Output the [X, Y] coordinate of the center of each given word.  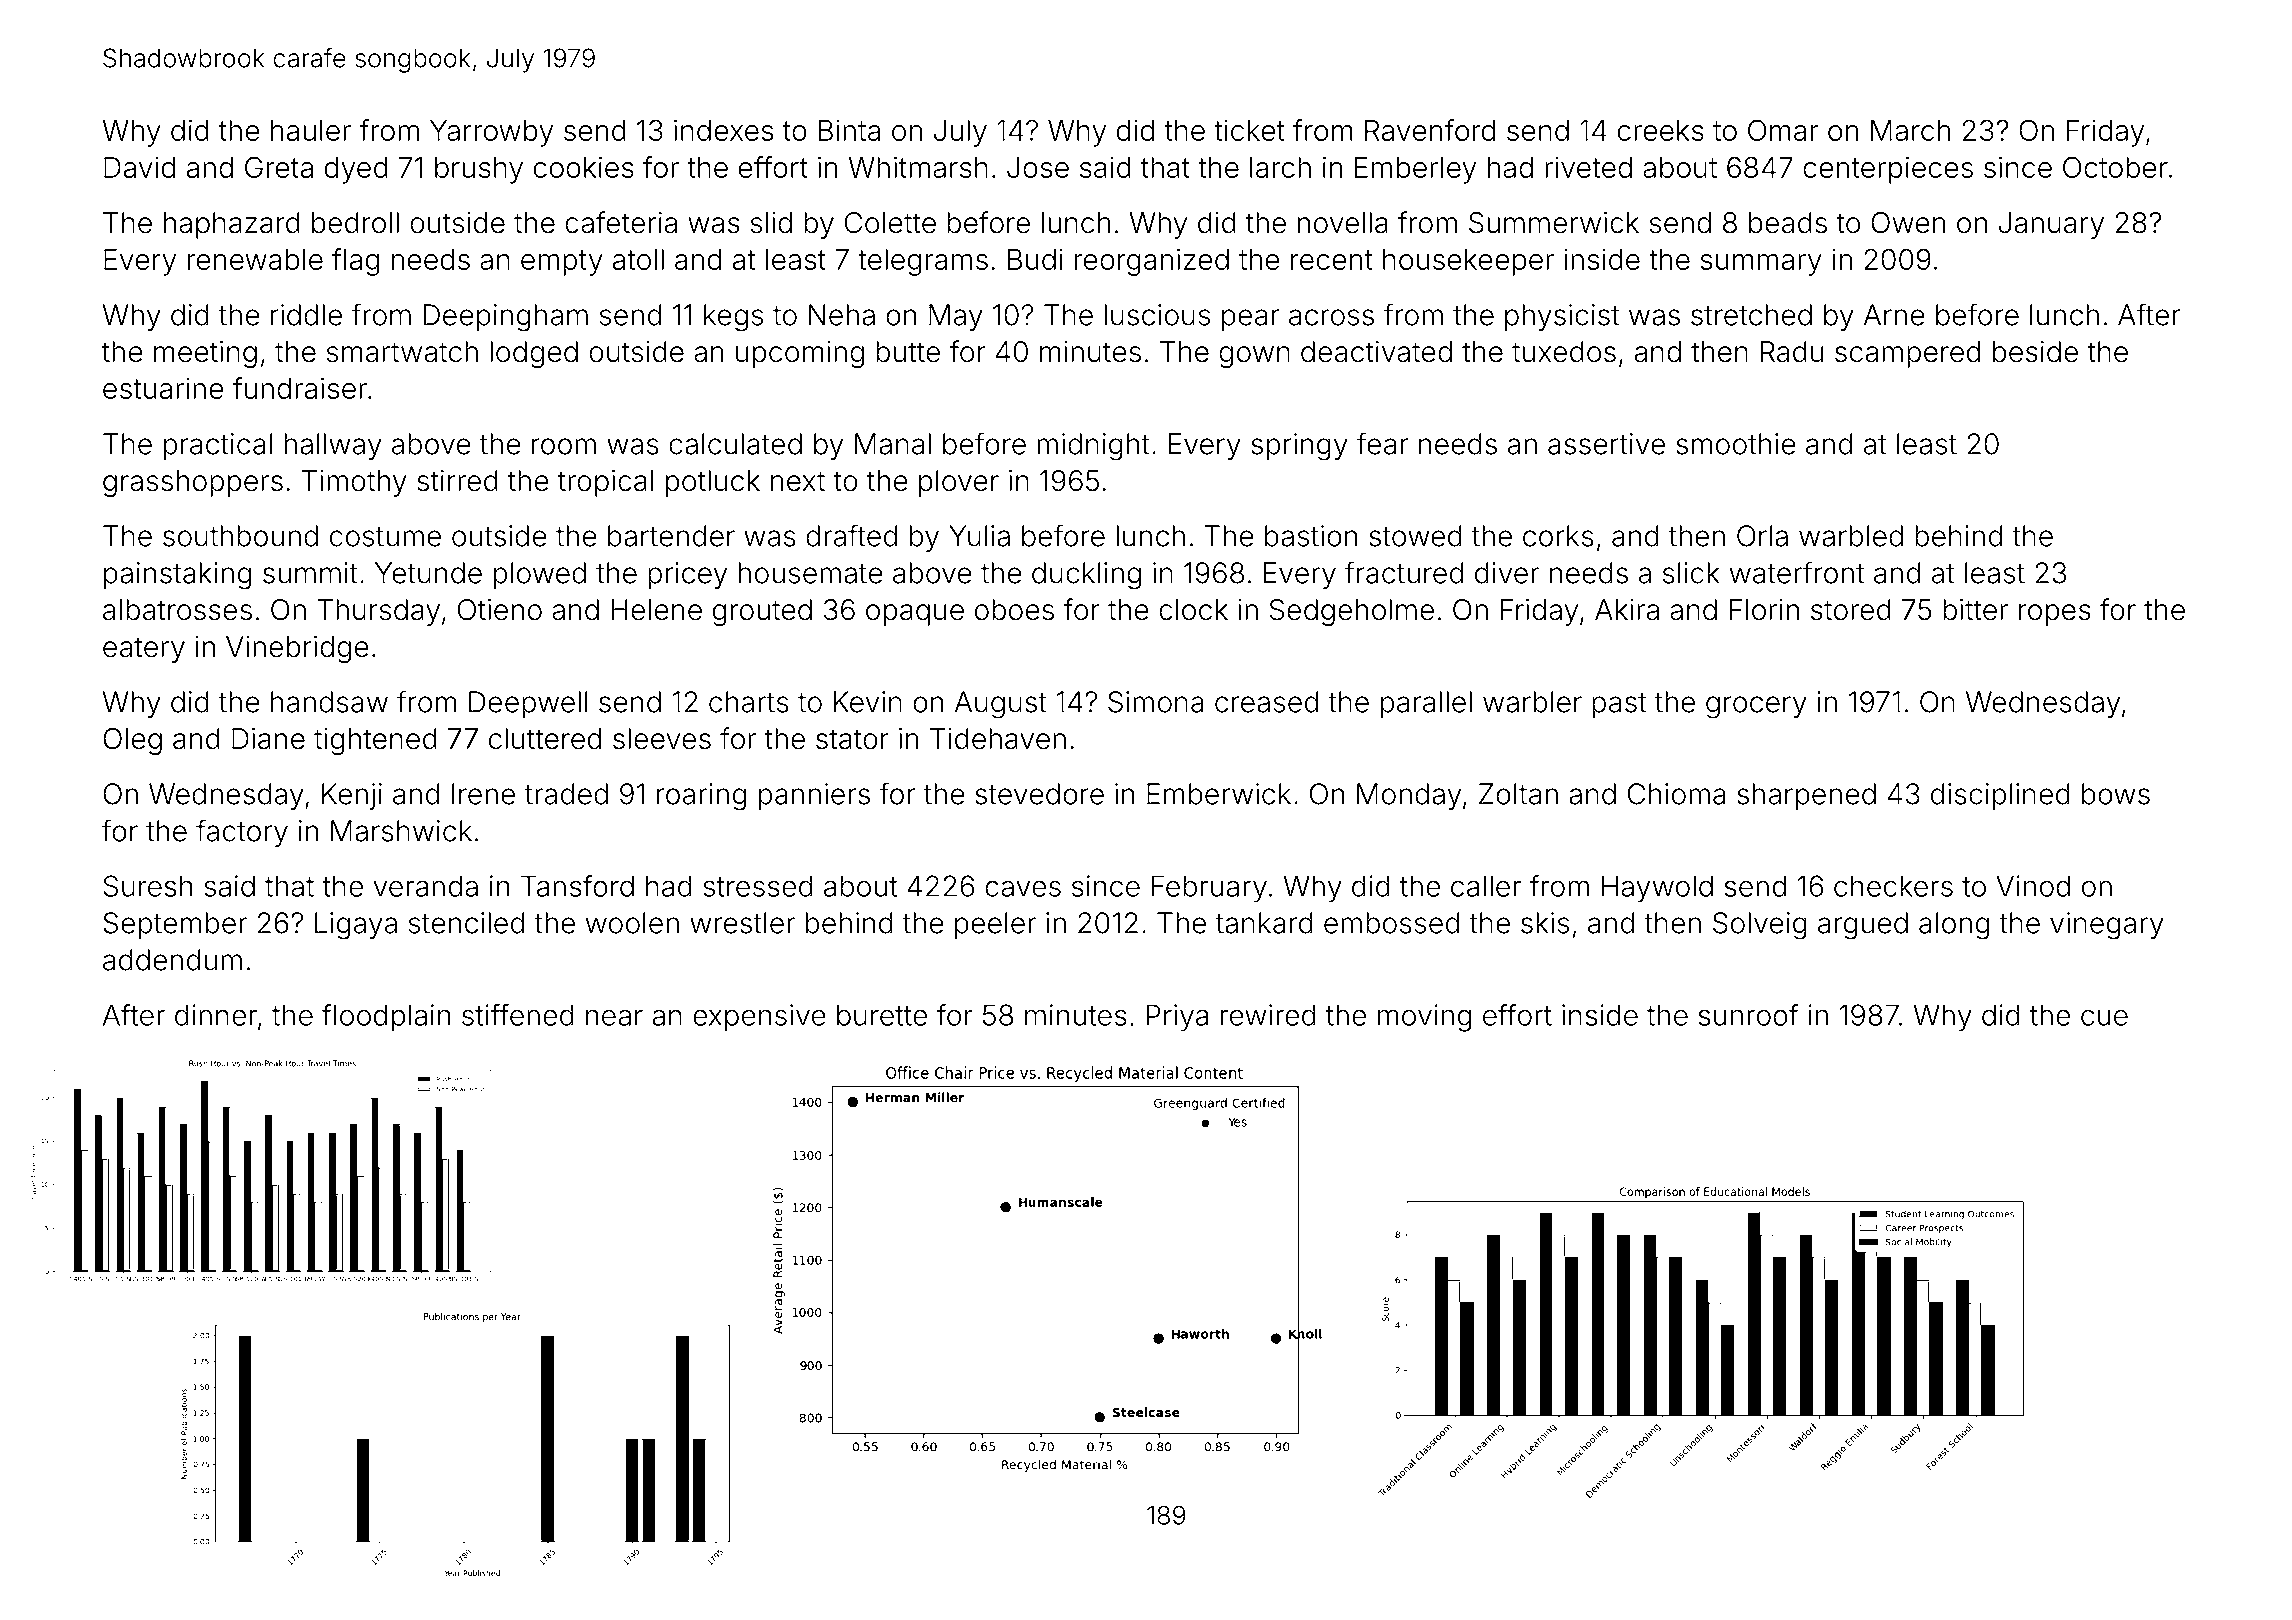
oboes [1014, 610]
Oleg [132, 741]
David [139, 167]
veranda [425, 886]
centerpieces [1888, 170]
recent [1332, 260]
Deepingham [505, 318]
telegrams [923, 262]
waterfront [1797, 572]
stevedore [1039, 794]
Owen [1908, 223]
